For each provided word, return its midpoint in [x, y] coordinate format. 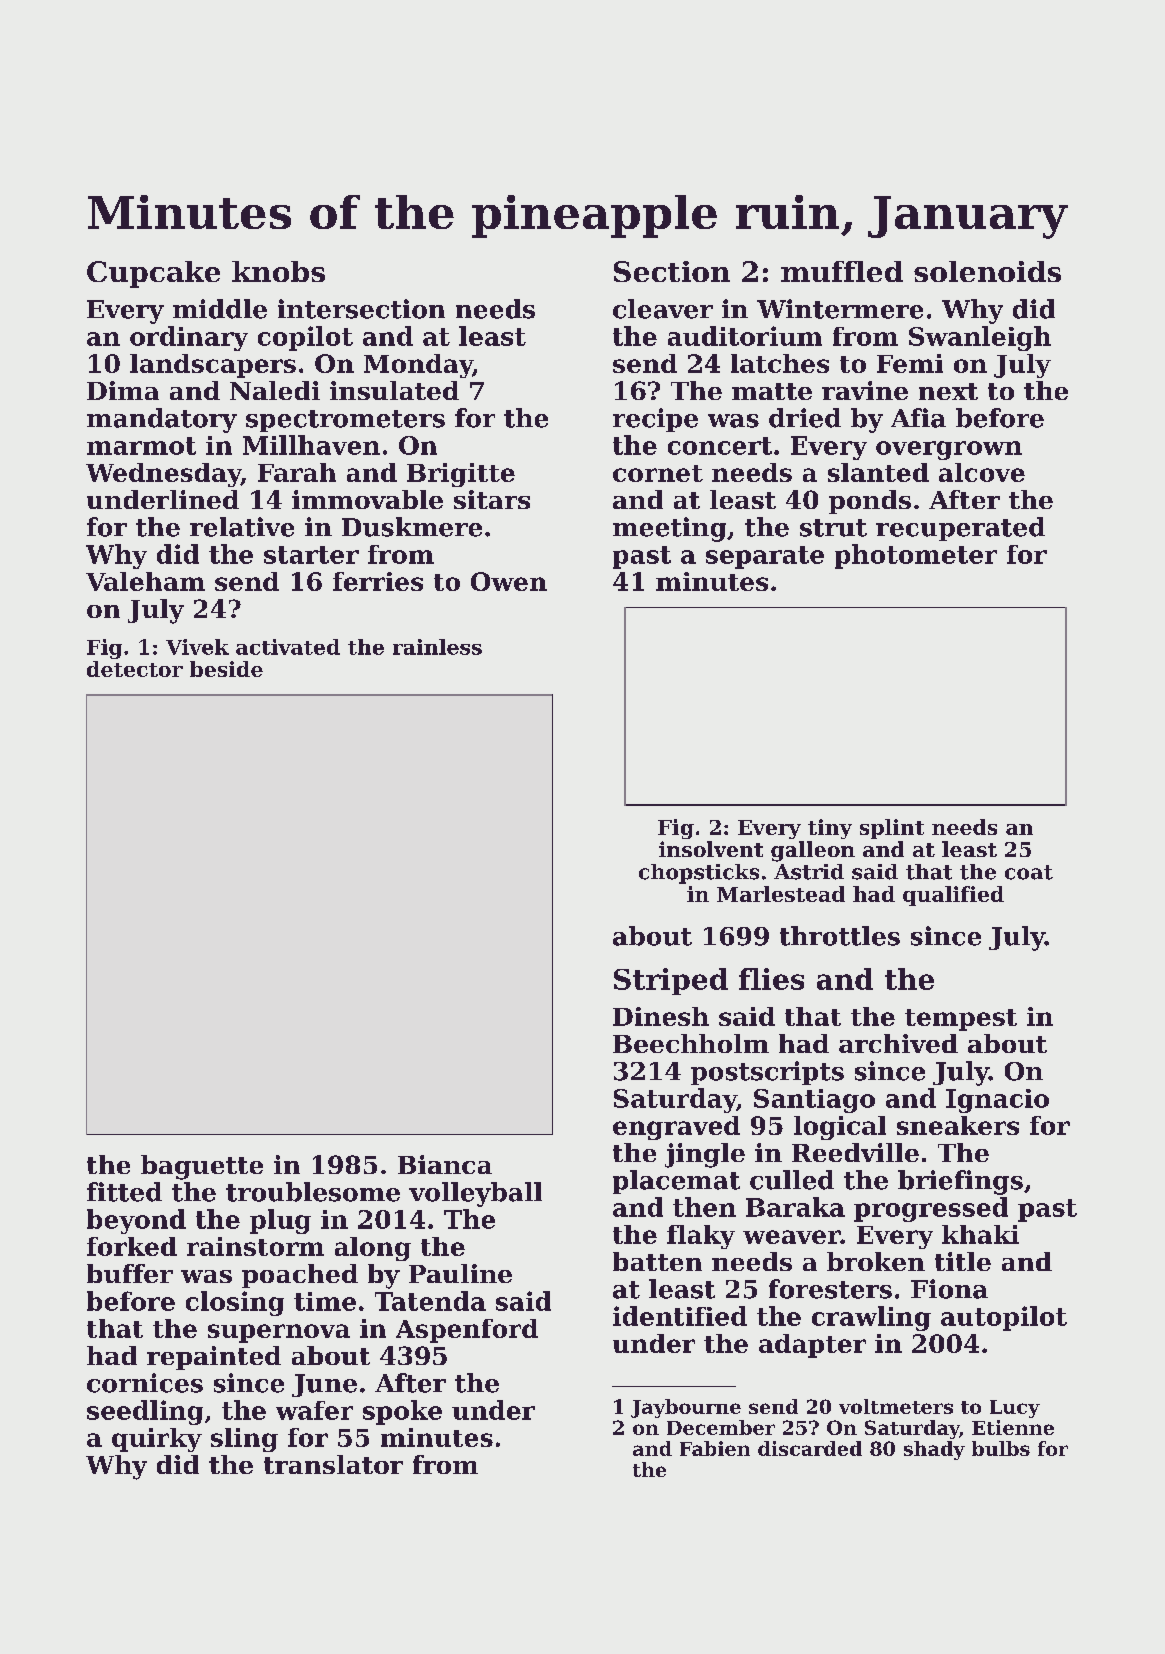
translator [333, 1464]
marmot [141, 446]
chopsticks [699, 874]
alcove [982, 472]
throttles [840, 936]
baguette [202, 1167]
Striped [671, 981]
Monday [418, 366]
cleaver [663, 309]
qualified [953, 896]
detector [135, 669]
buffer [130, 1273]
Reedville [855, 1152]
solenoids [987, 271]
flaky [701, 1237]
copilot [305, 338]
